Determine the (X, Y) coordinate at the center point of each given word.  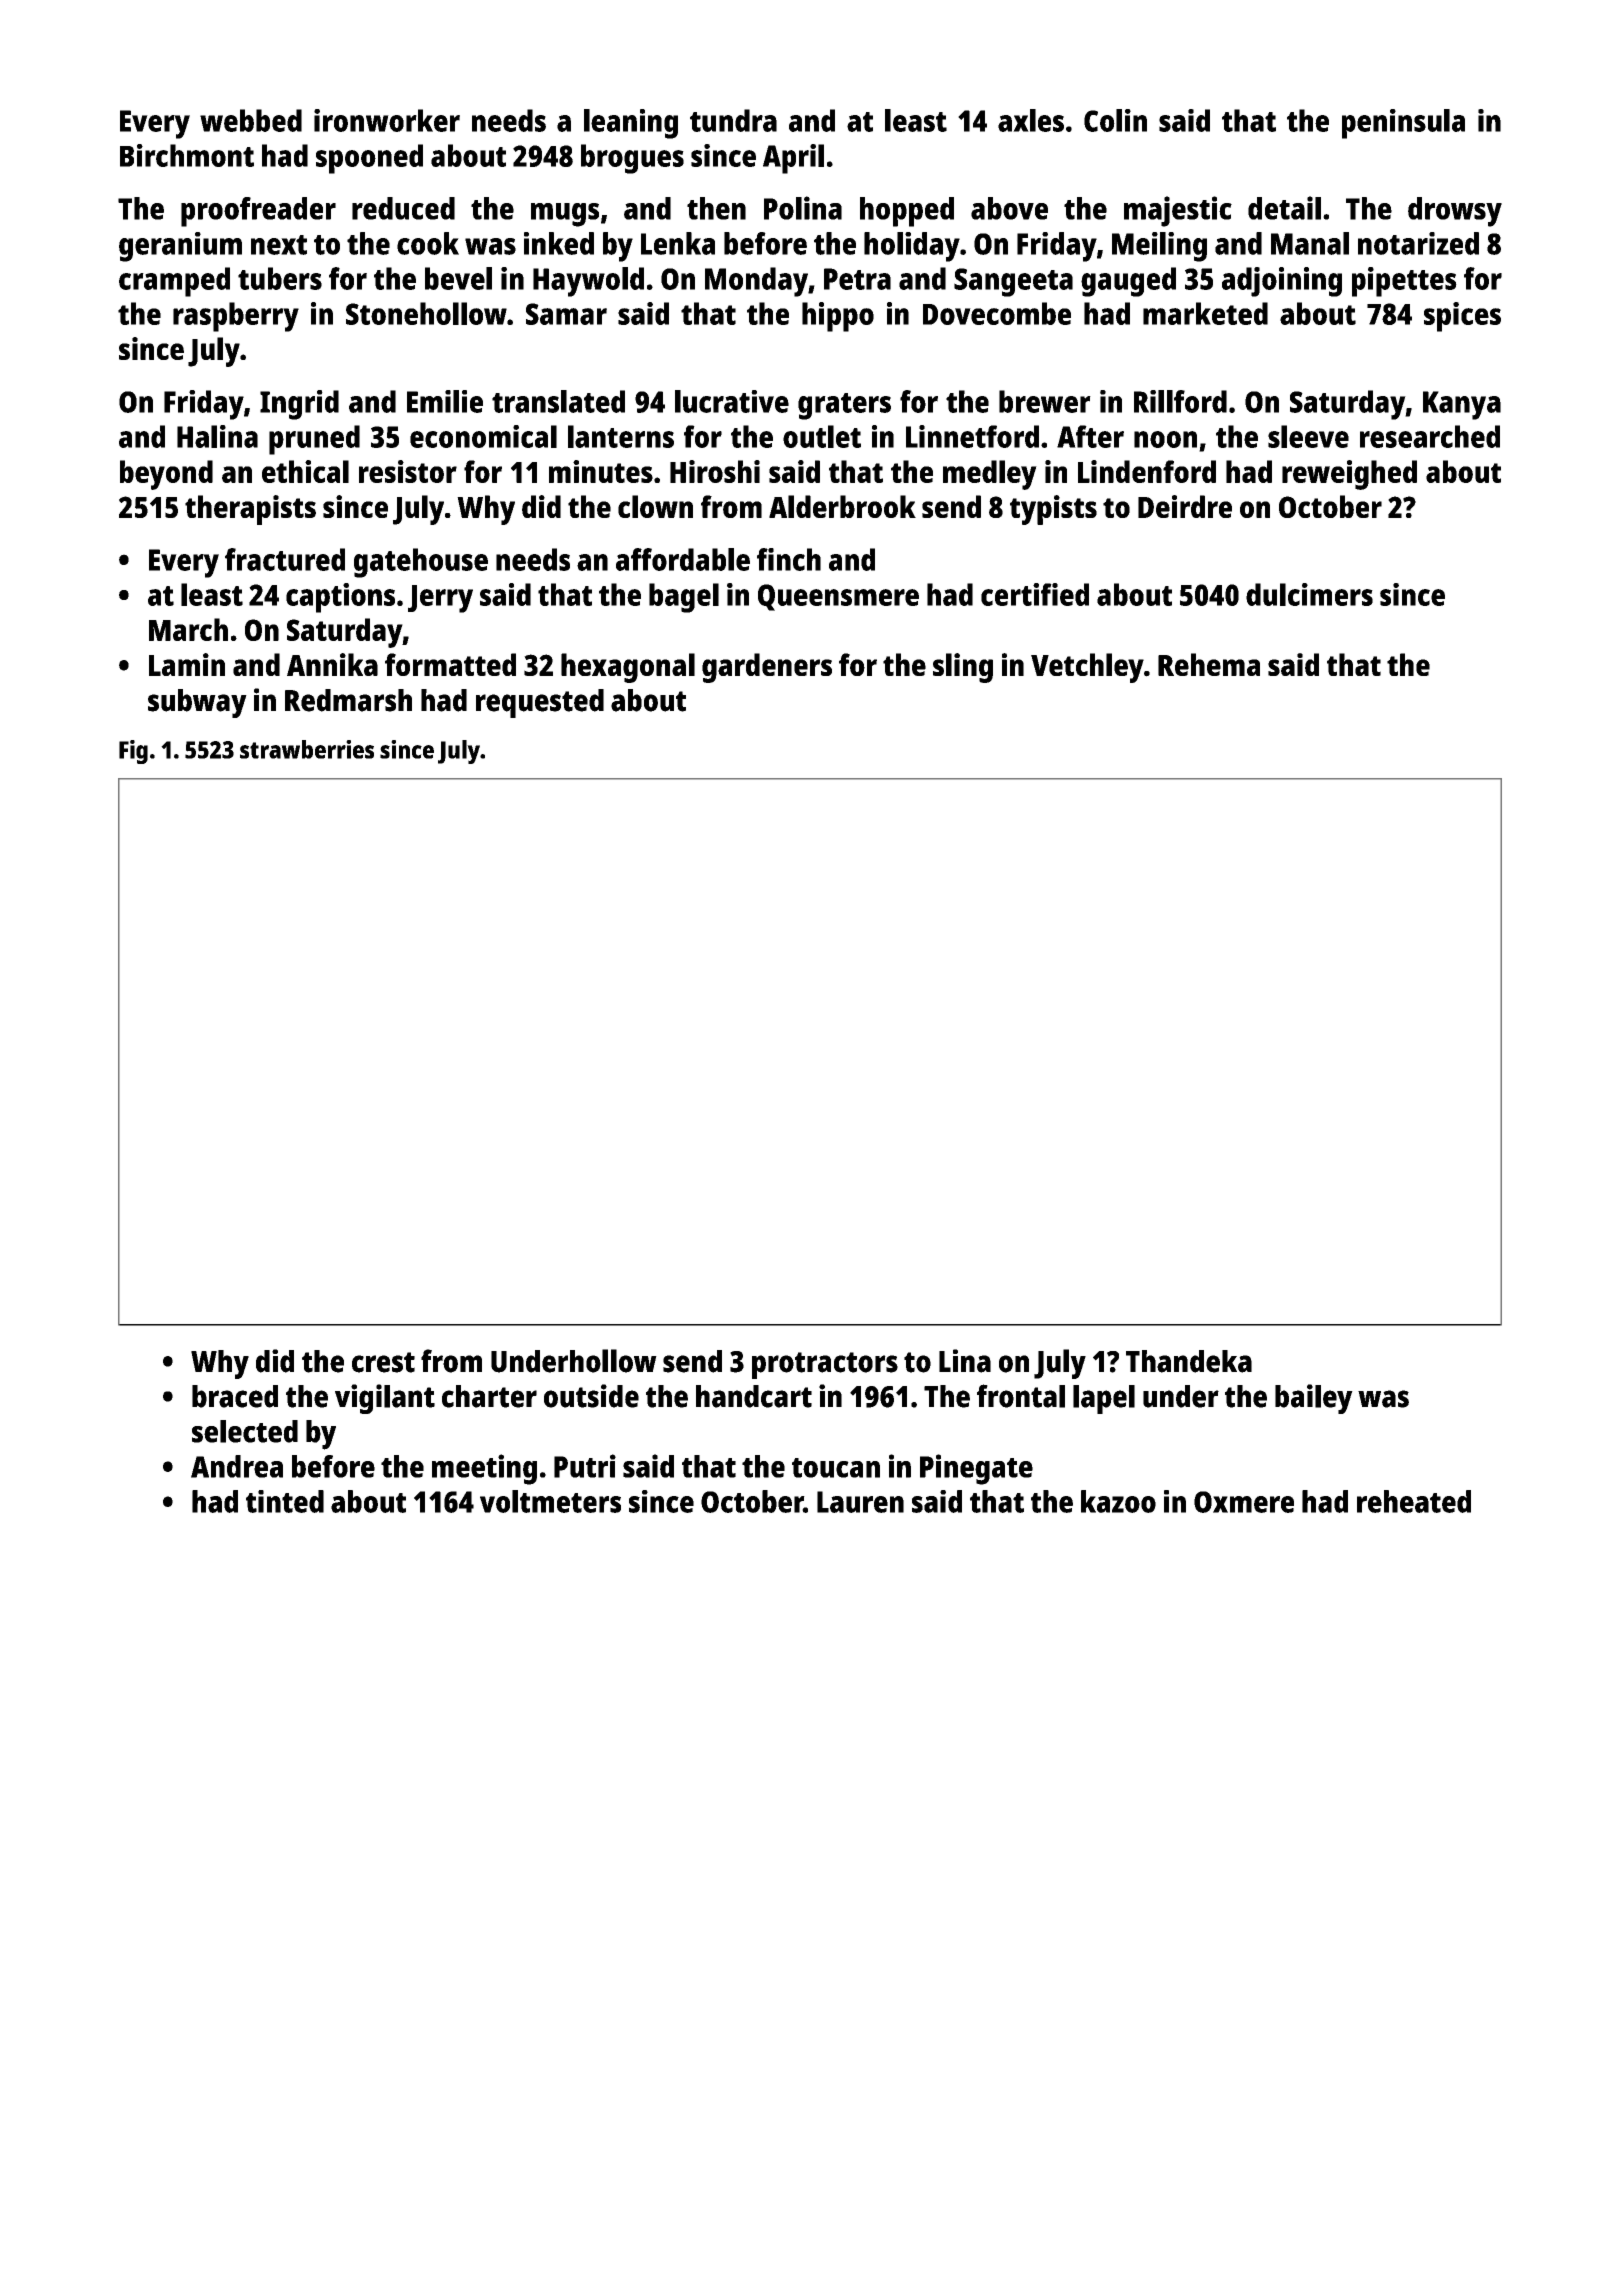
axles (1031, 120)
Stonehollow (426, 313)
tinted (285, 1501)
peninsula (1403, 124)
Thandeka (1189, 1361)
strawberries (307, 749)
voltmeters (550, 1501)
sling (963, 668)
